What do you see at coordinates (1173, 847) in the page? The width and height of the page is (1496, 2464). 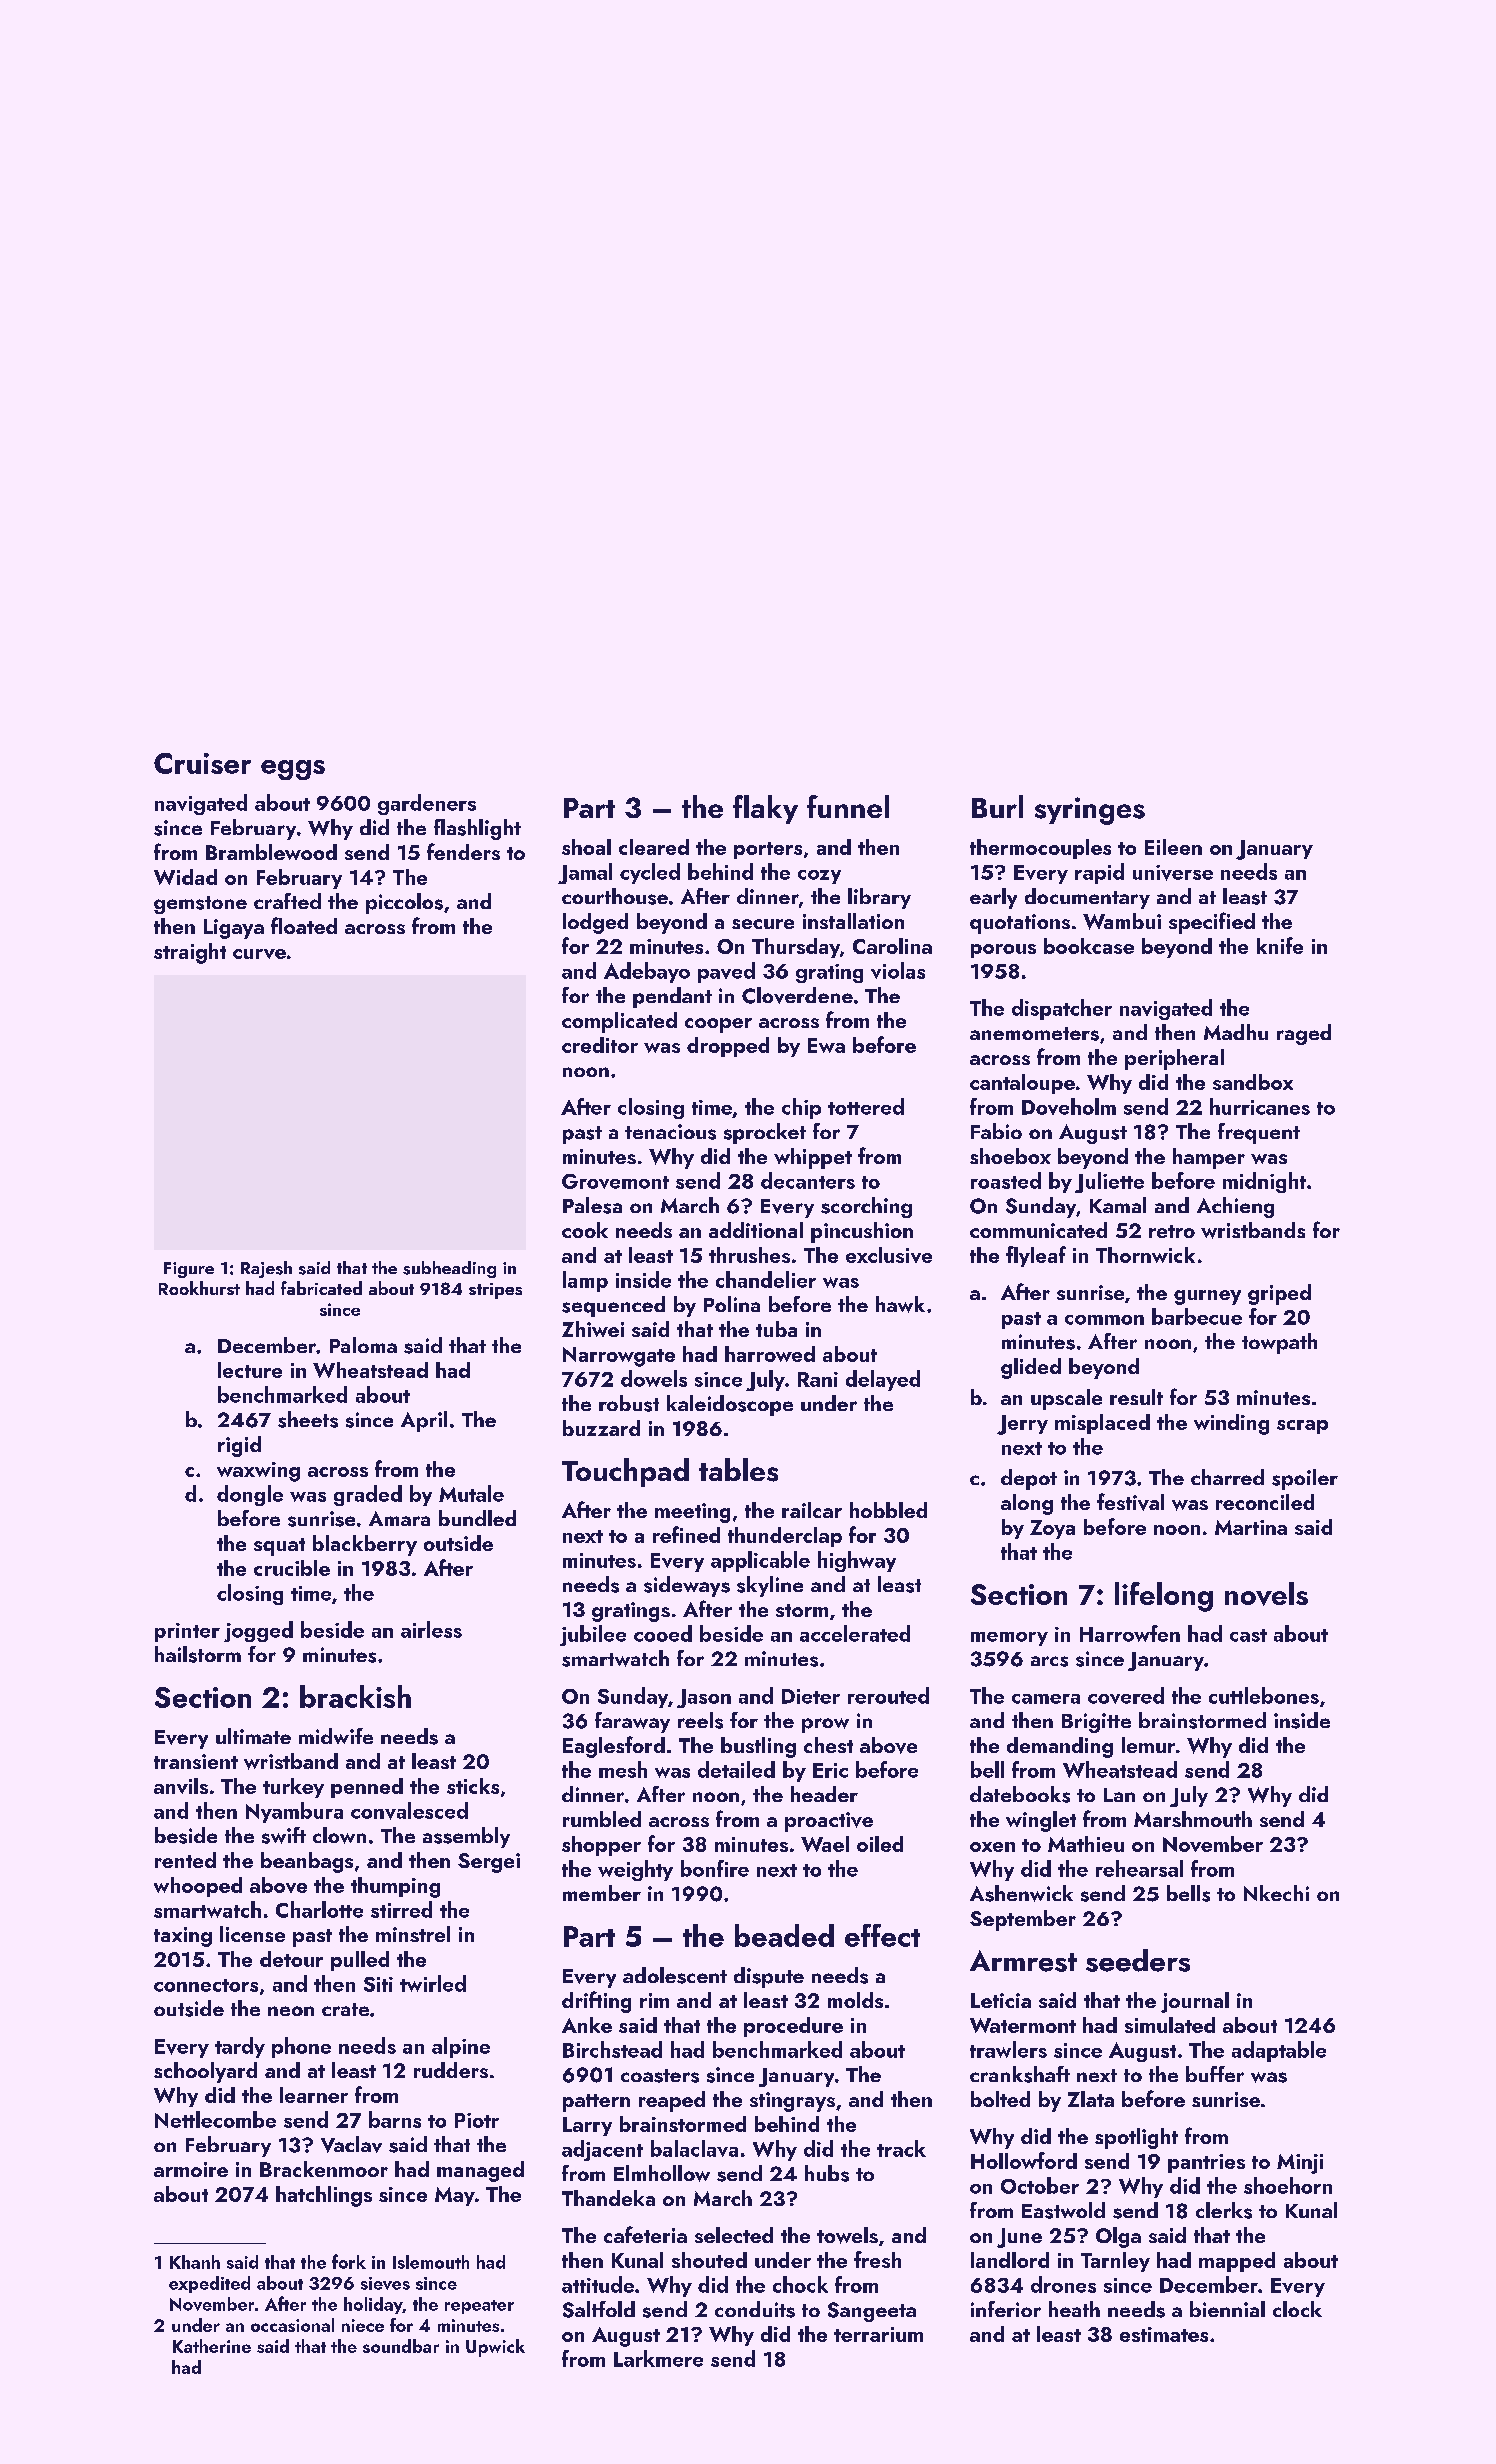 I see `Eileen` at bounding box center [1173, 847].
